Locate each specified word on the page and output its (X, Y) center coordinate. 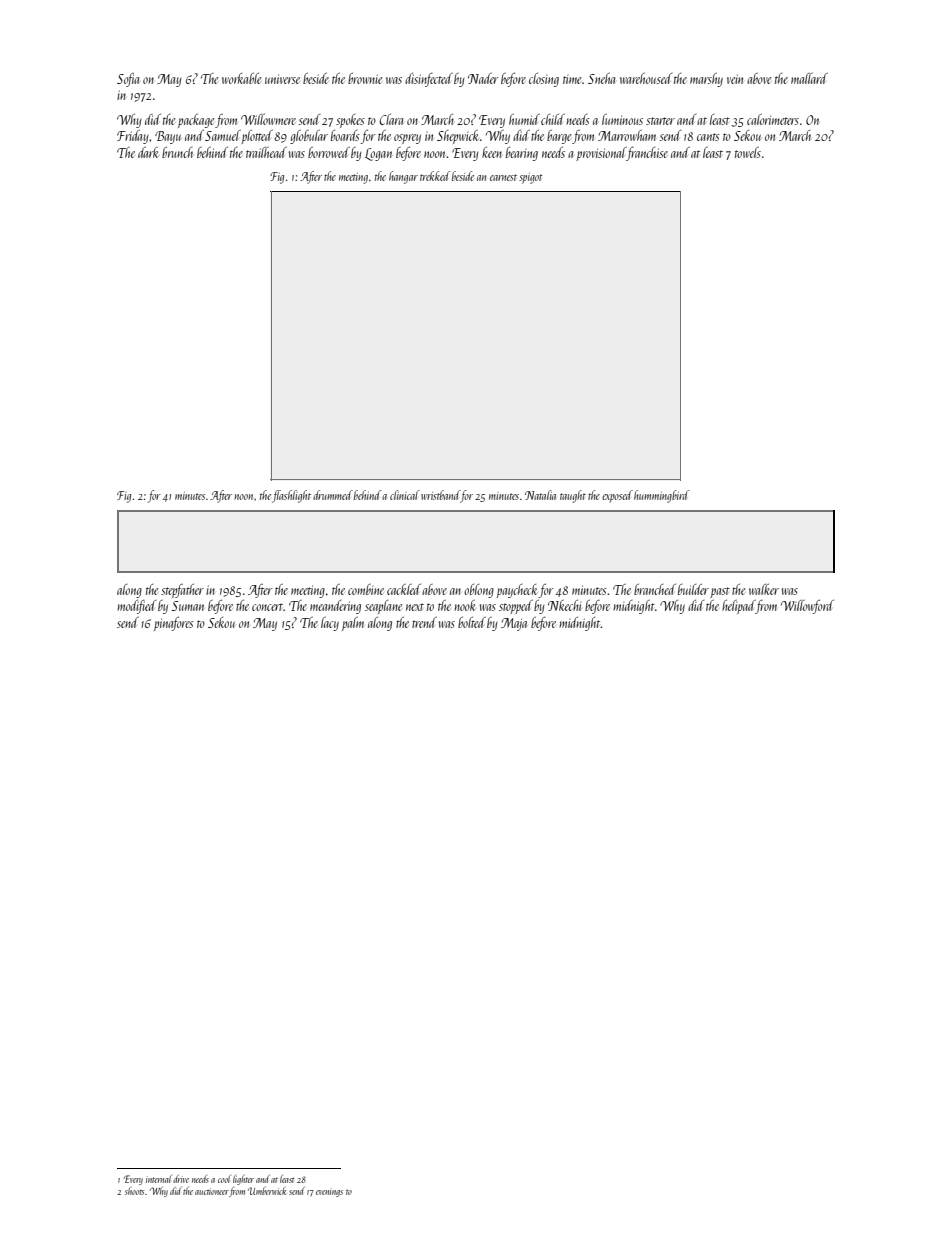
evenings (329, 1192)
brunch (177, 152)
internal (159, 1179)
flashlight (291, 496)
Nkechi (564, 605)
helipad (739, 607)
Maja (514, 624)
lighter (243, 1180)
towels (748, 152)
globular (309, 137)
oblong (479, 591)
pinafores (174, 624)
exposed (617, 496)
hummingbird (661, 496)
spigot (531, 178)
